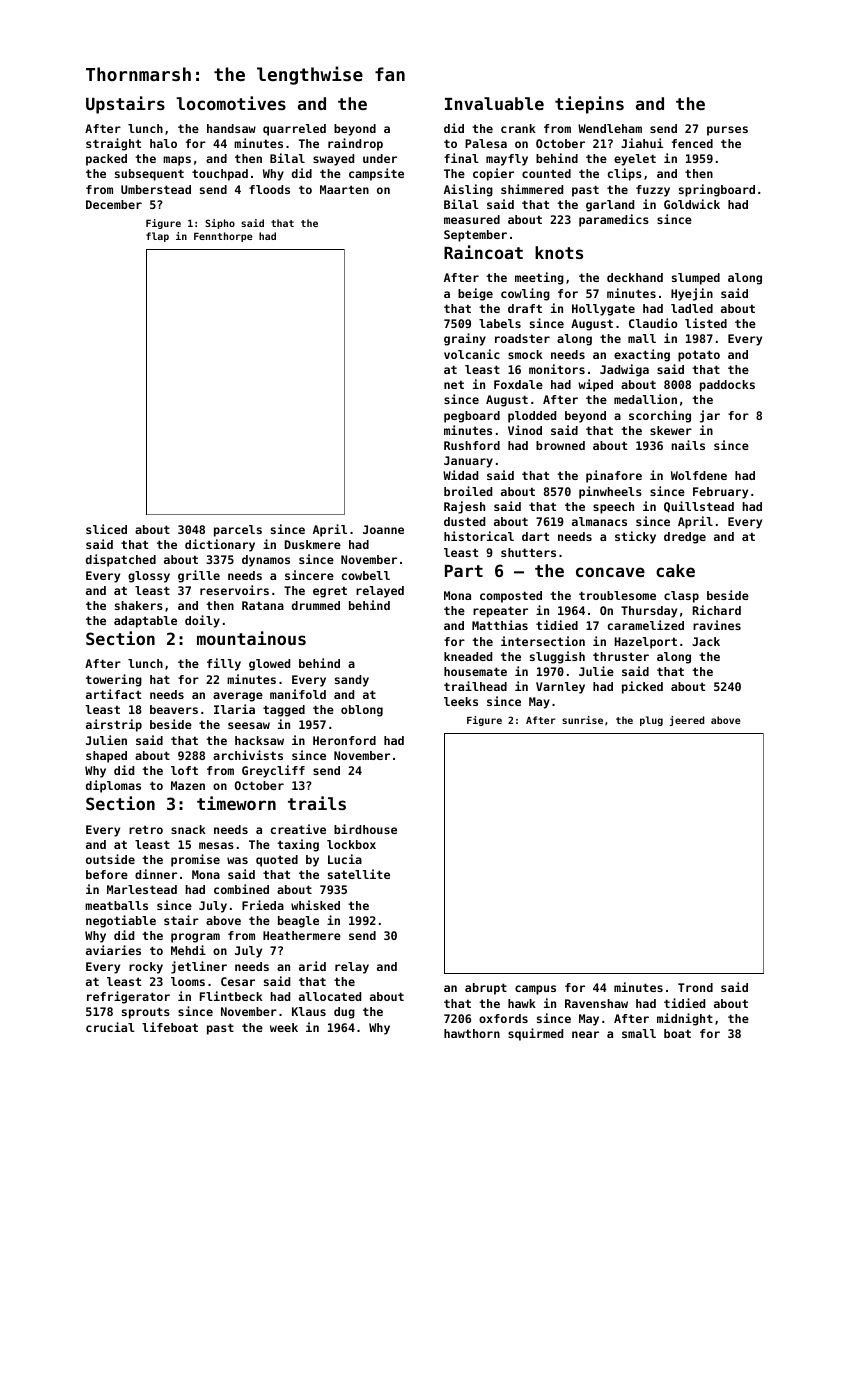  What do you see at coordinates (231, 128) in the screenshot?
I see `handsaw` at bounding box center [231, 128].
